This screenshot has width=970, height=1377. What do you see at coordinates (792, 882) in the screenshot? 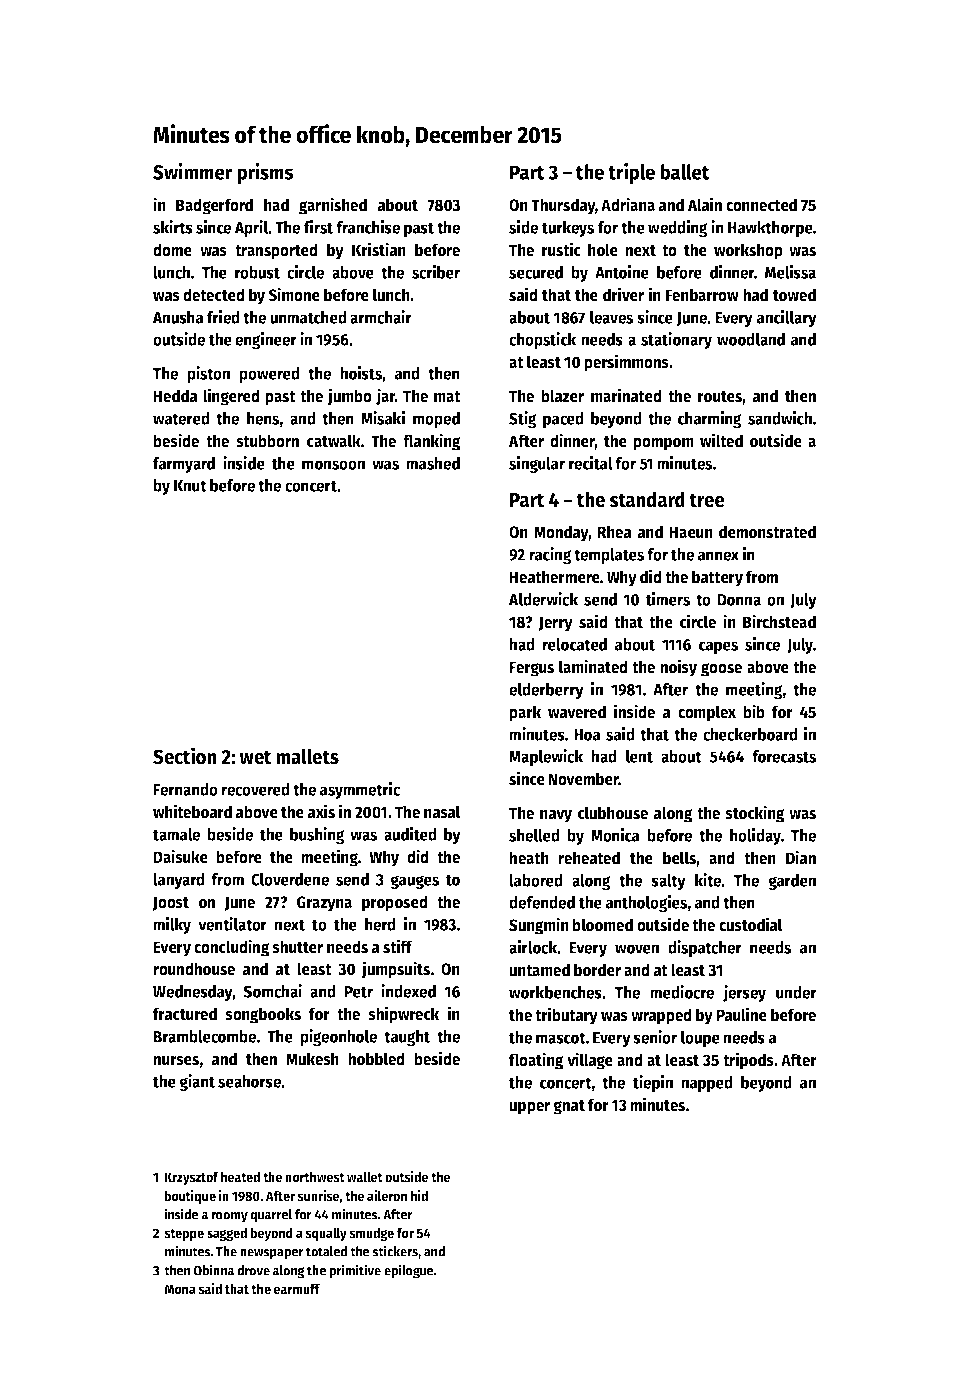
I see `garden` at bounding box center [792, 882].
